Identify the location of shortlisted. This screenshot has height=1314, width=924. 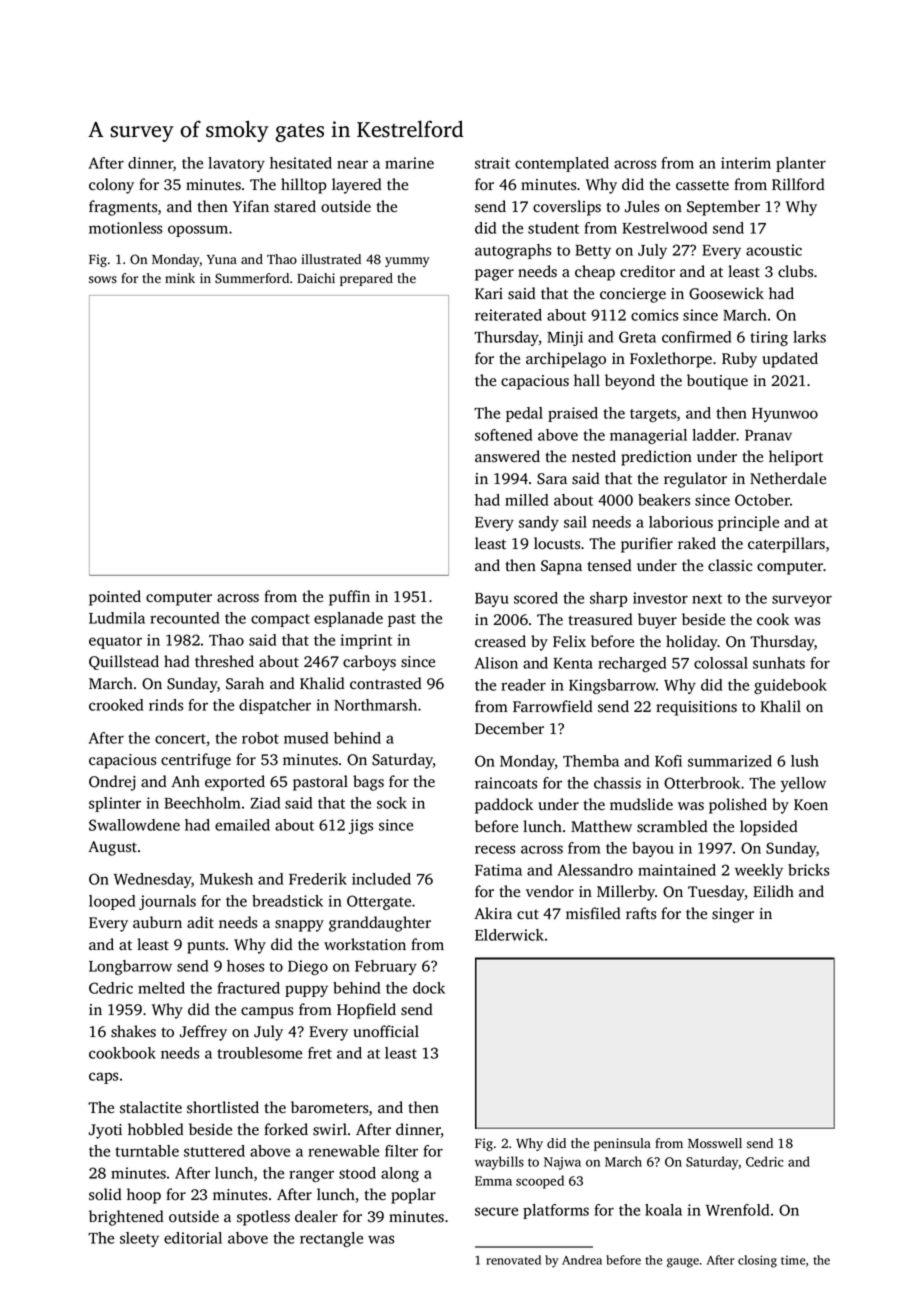
(223, 1107).
